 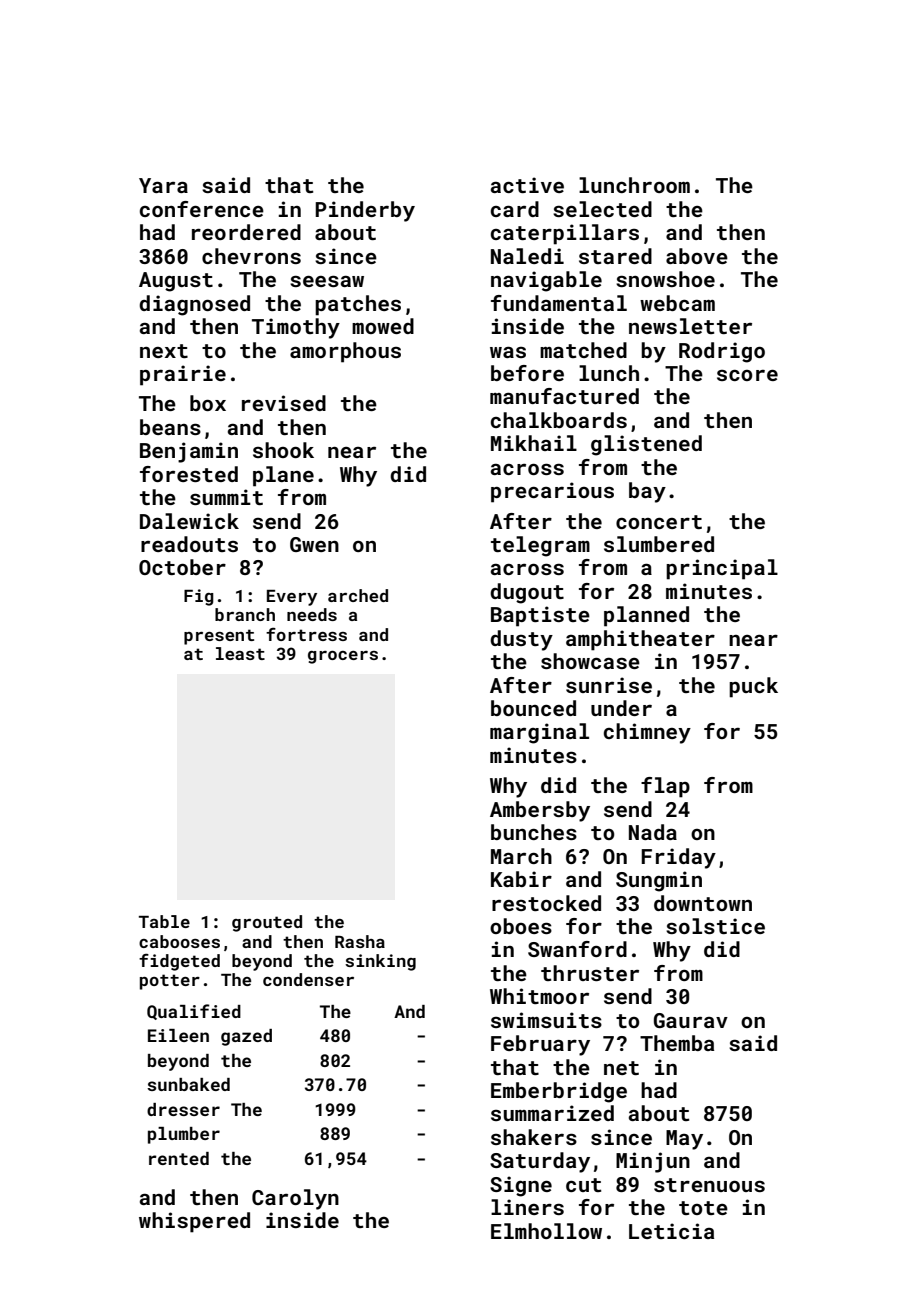 What do you see at coordinates (621, 1068) in the screenshot?
I see `net` at bounding box center [621, 1068].
